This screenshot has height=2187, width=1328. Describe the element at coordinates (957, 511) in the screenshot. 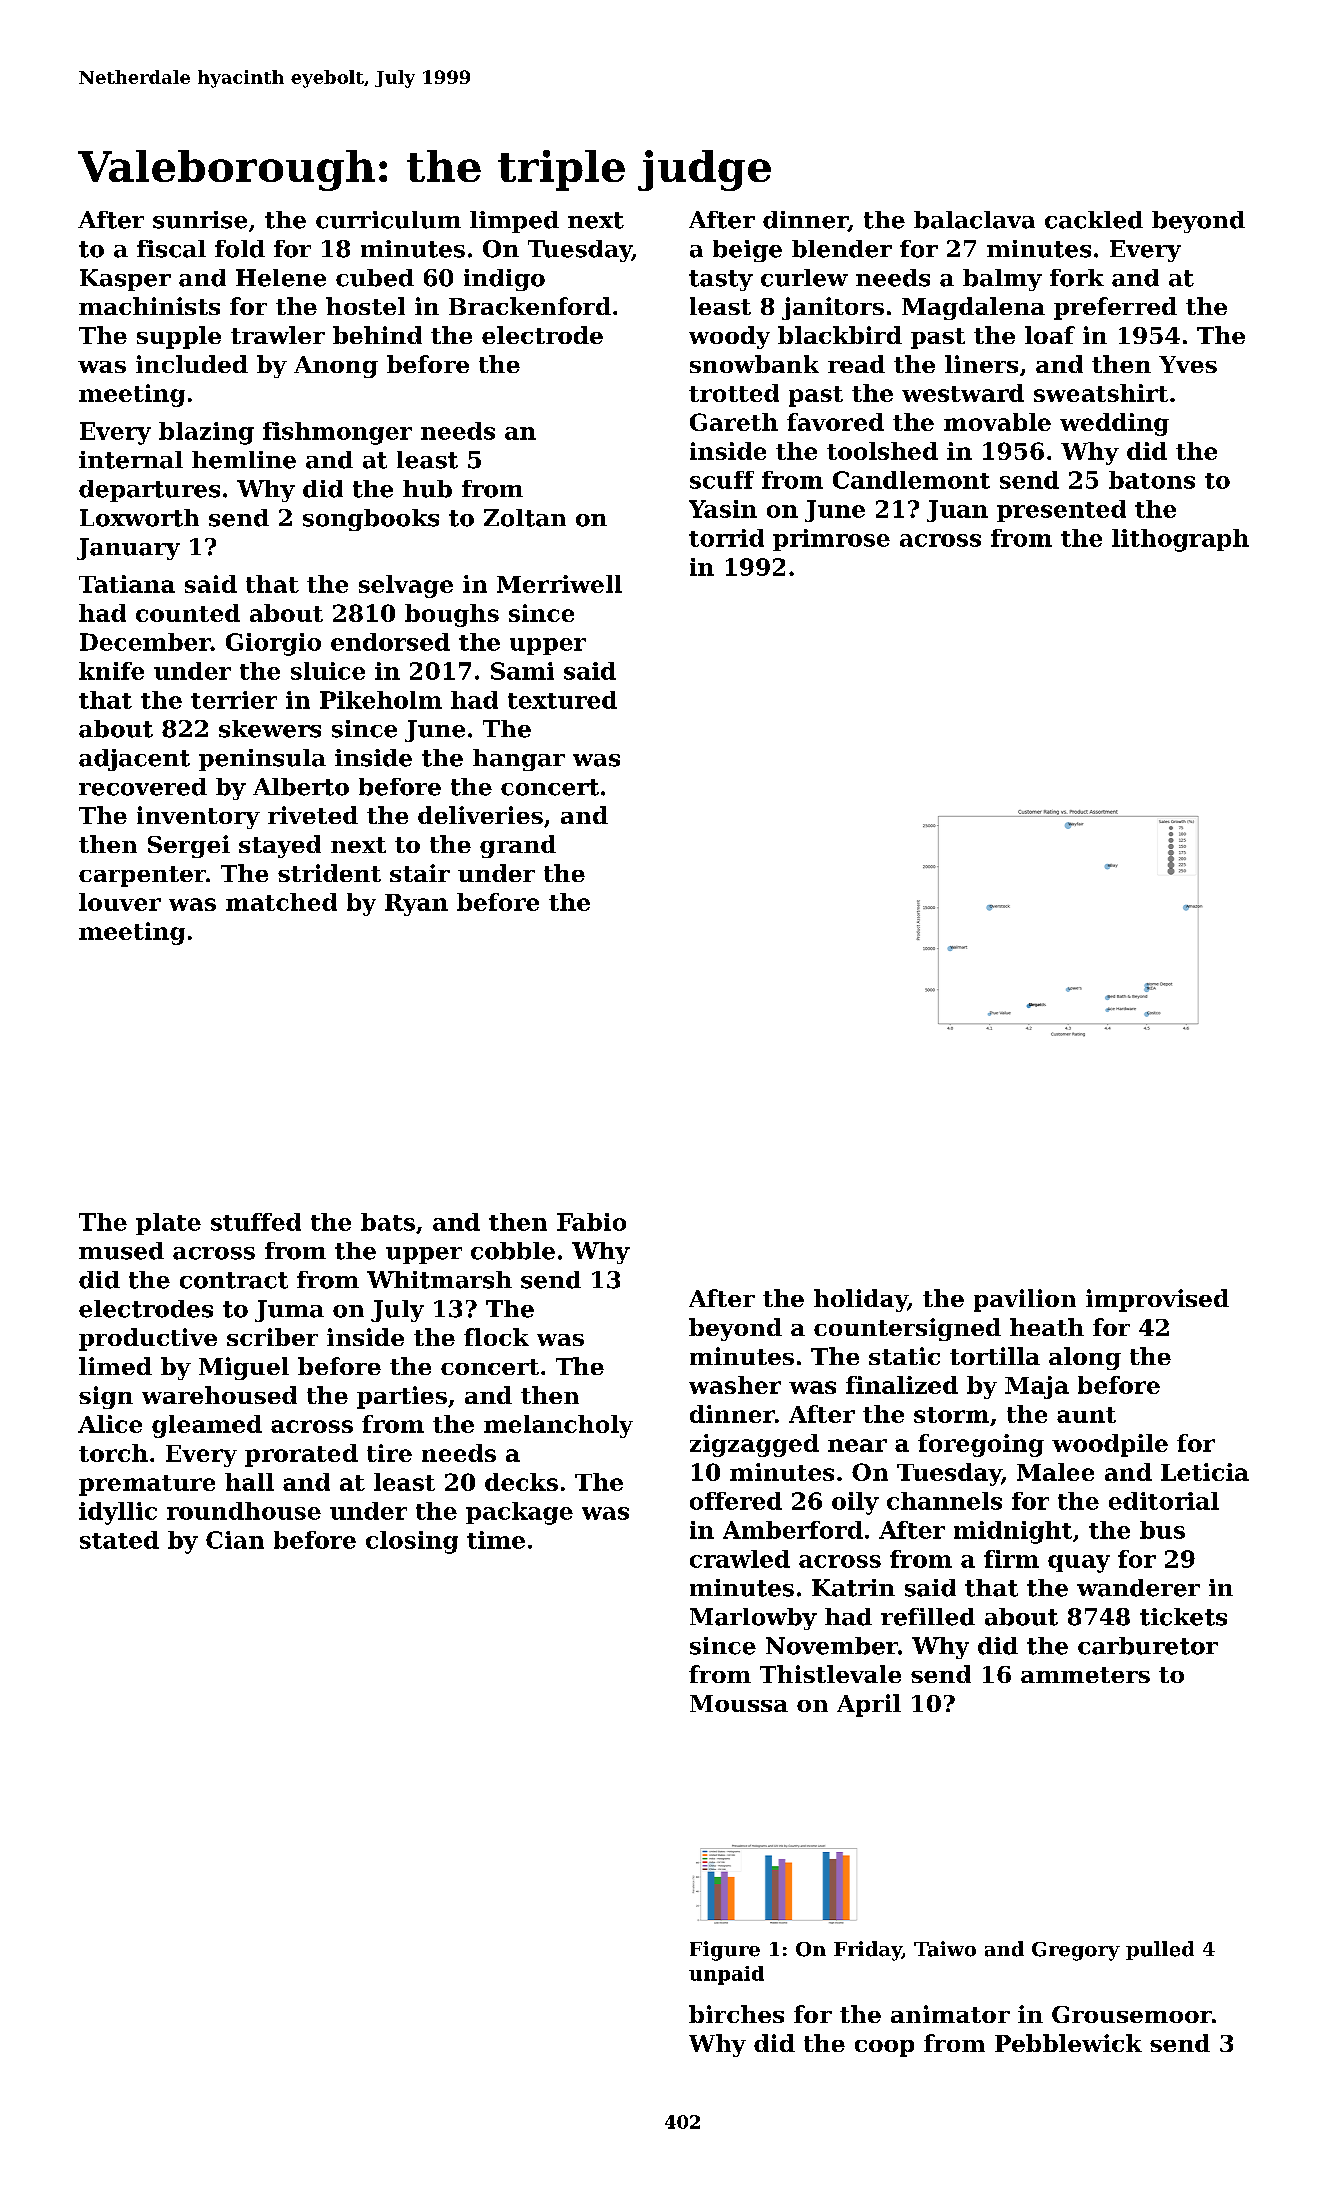

I see `Juan` at that location.
